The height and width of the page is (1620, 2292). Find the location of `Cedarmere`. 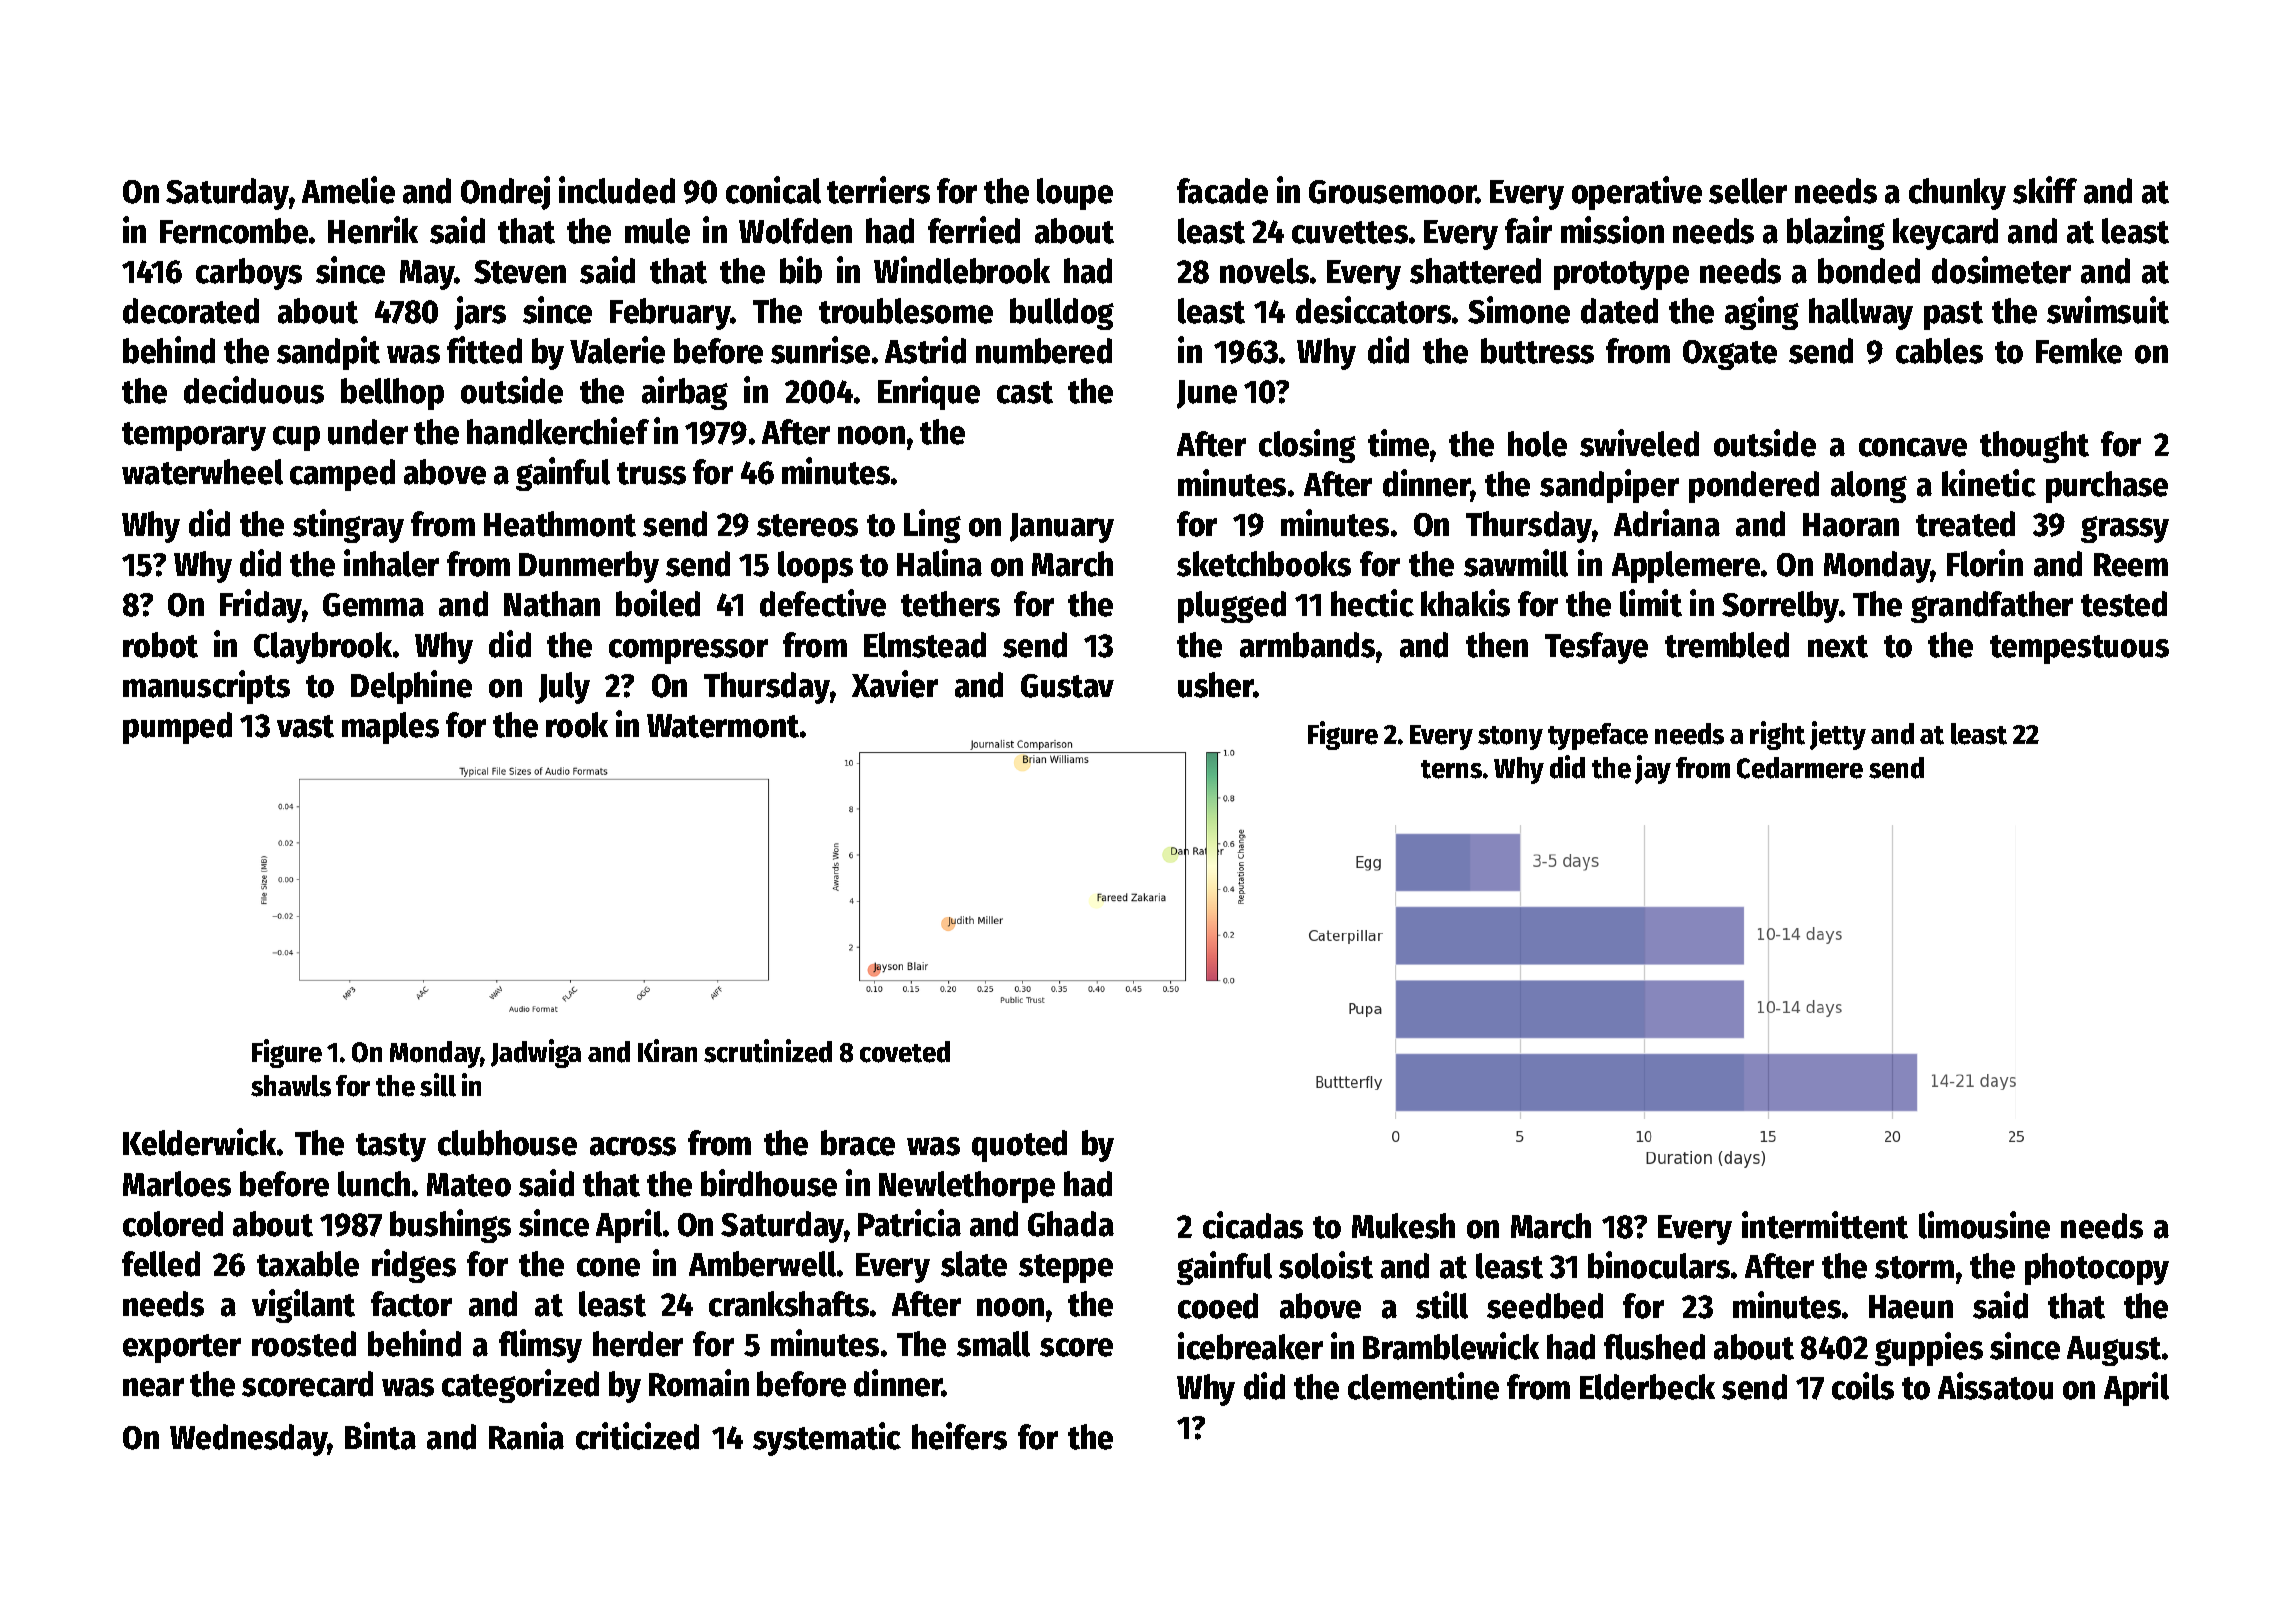

Cedarmere is located at coordinates (1800, 768).
